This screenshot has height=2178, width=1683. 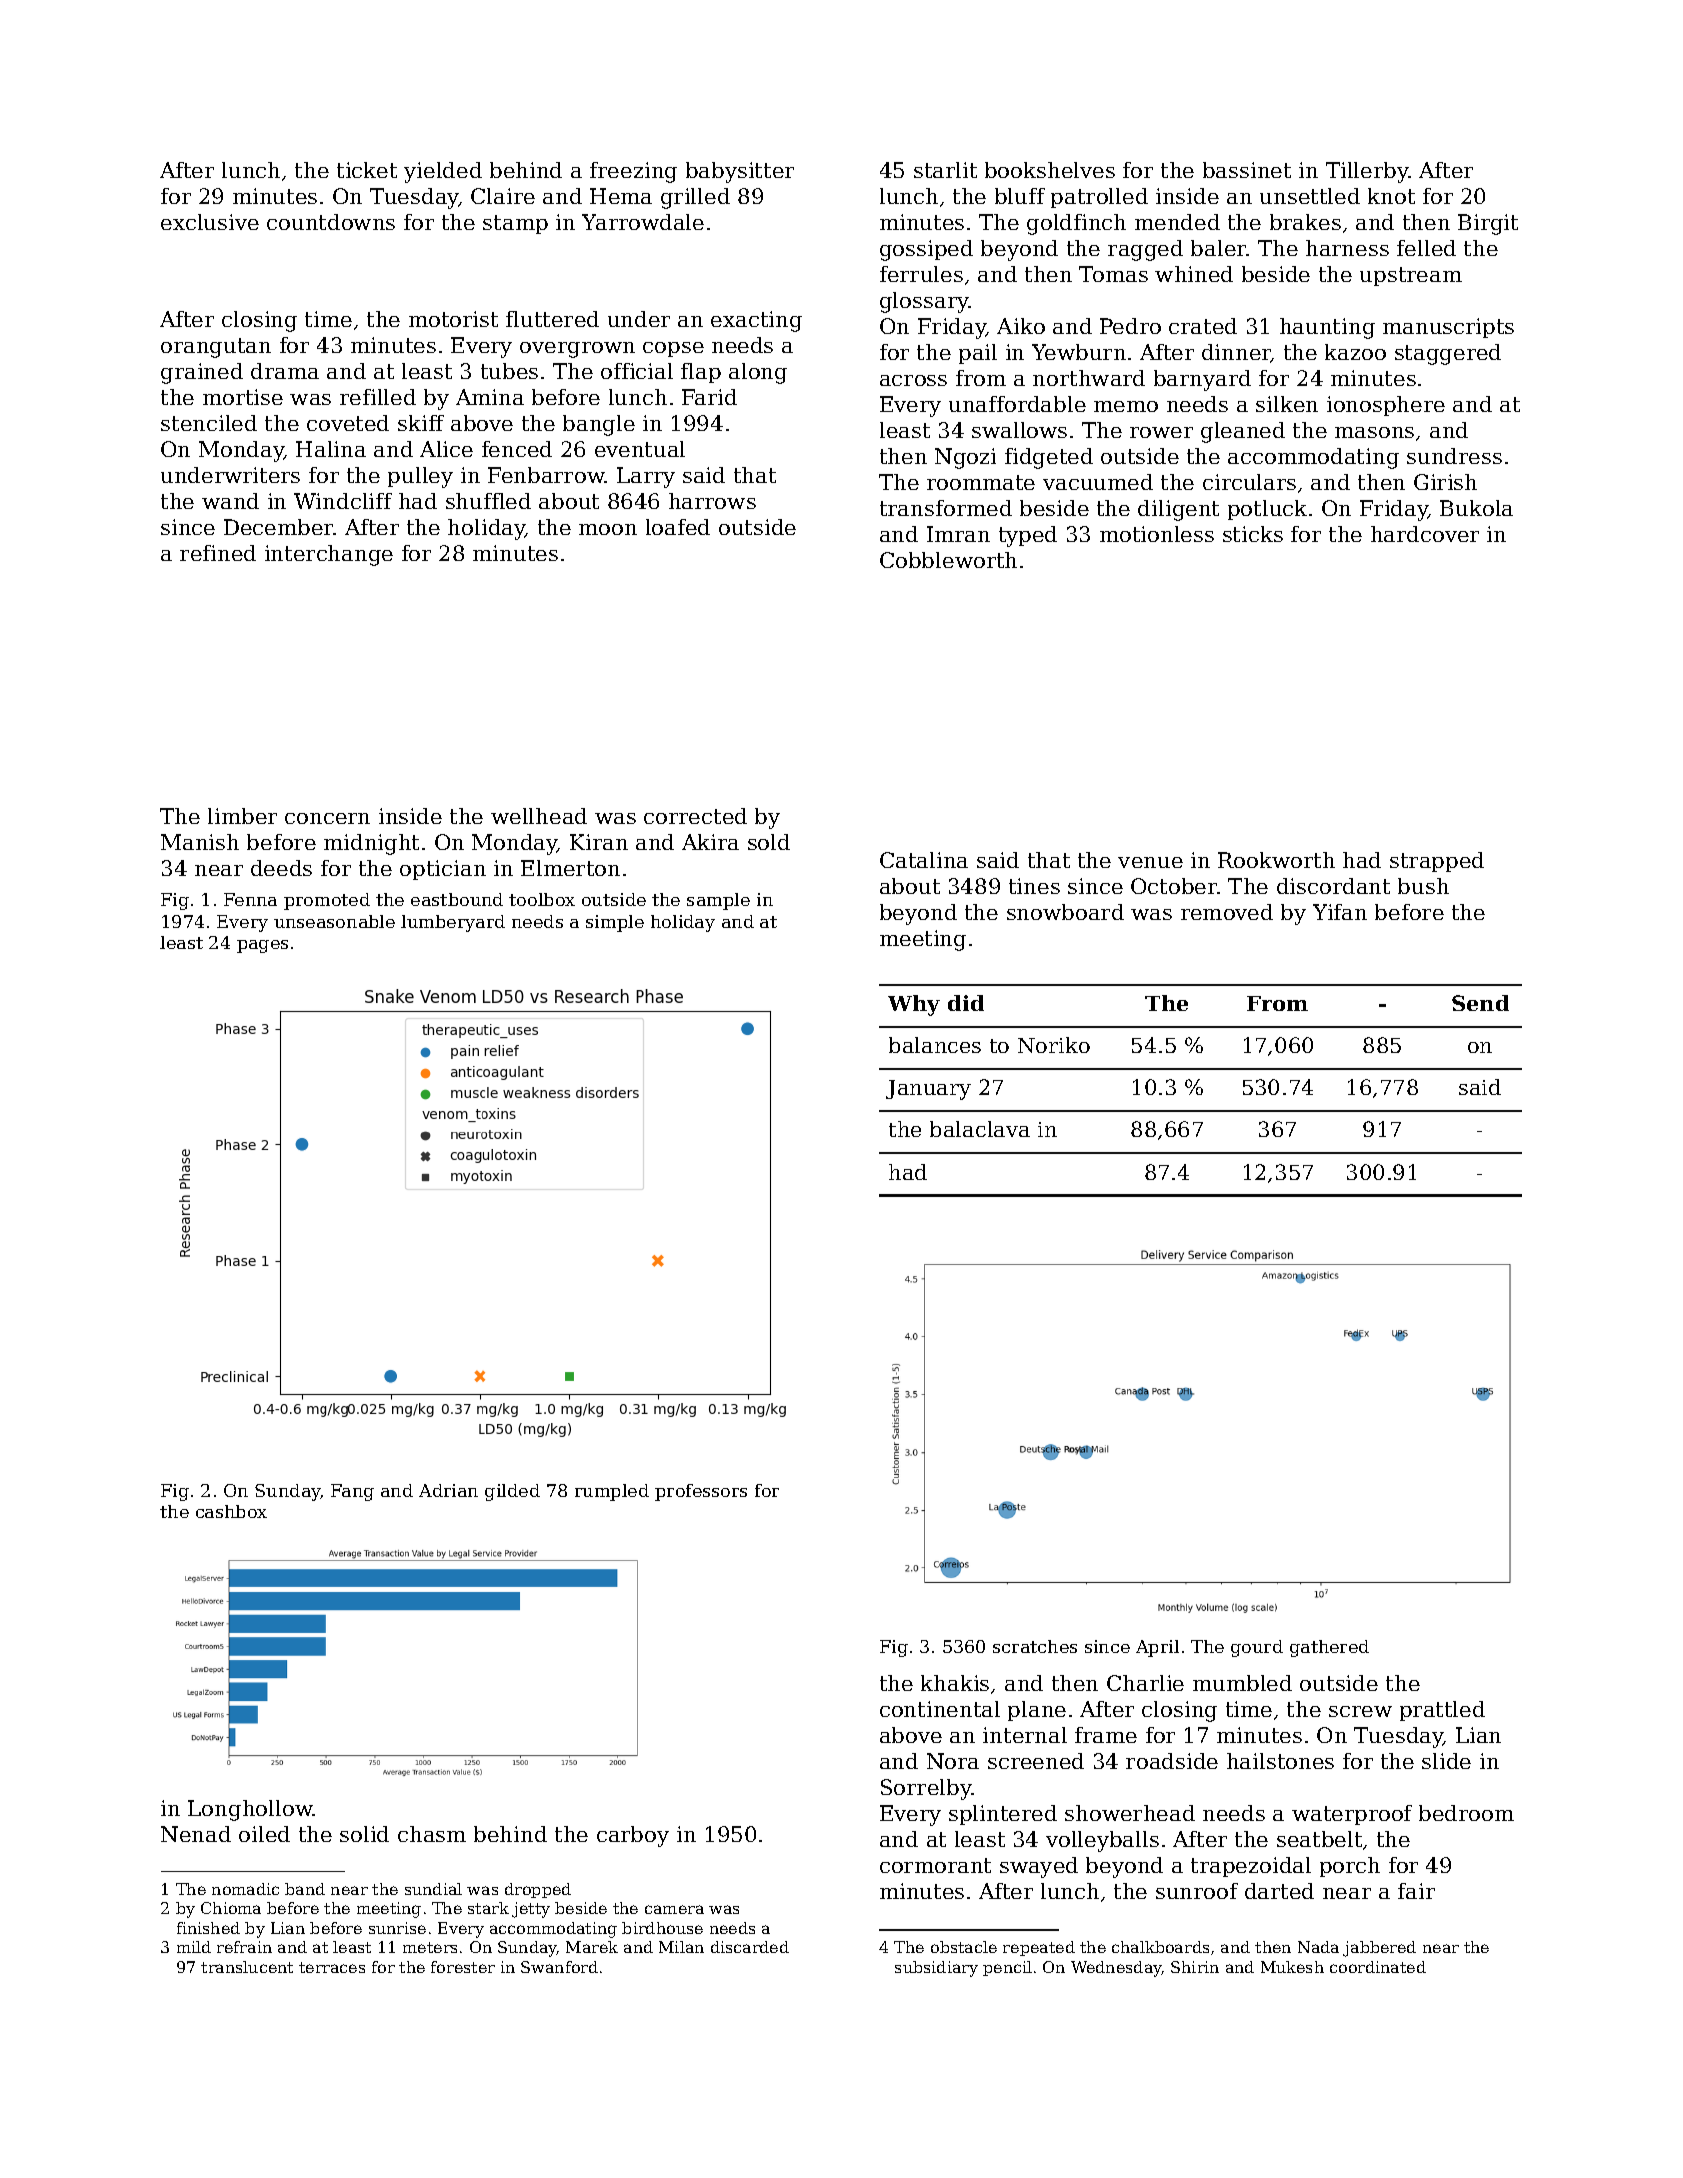 What do you see at coordinates (695, 816) in the screenshot?
I see `corrected` at bounding box center [695, 816].
